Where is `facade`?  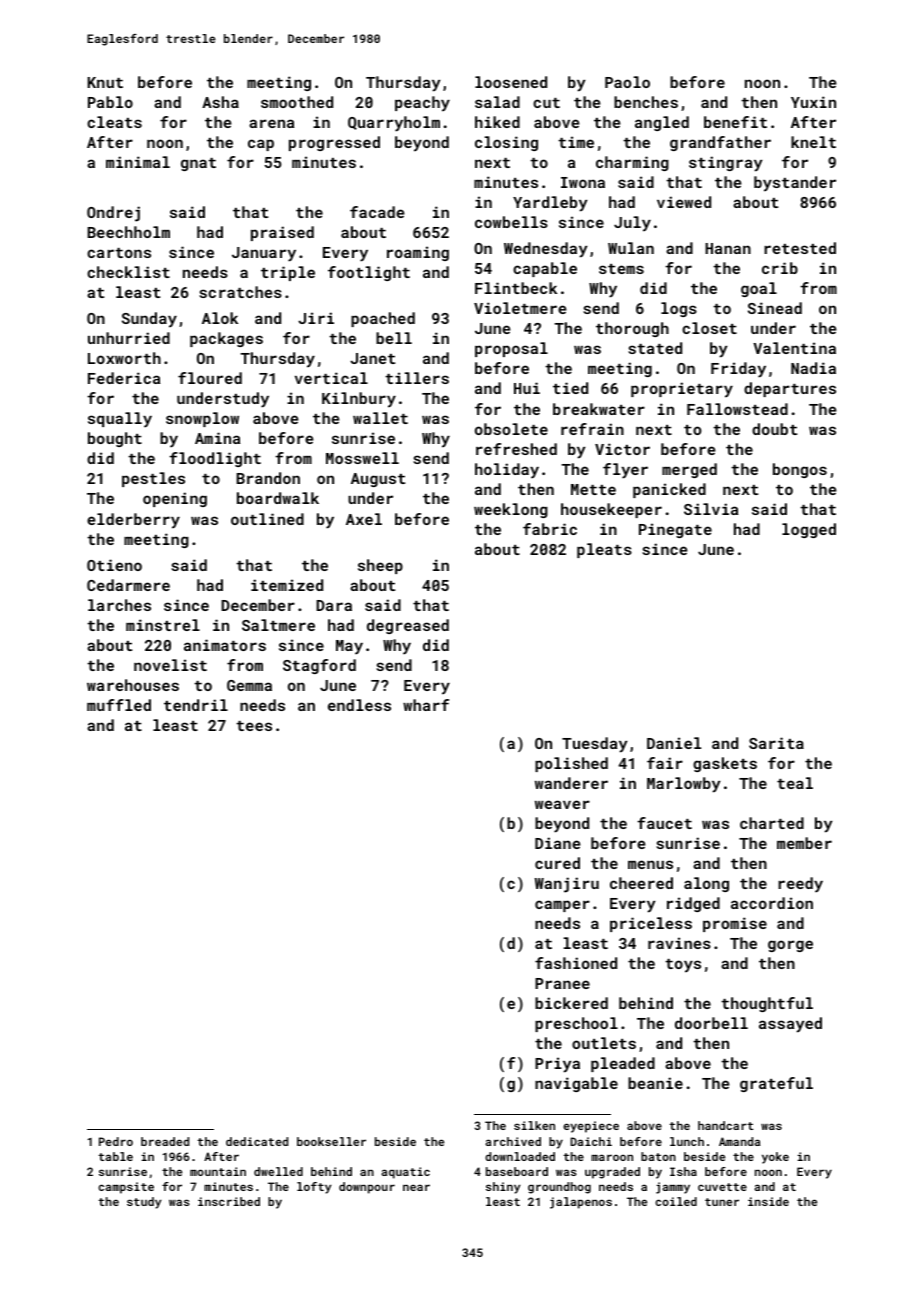
facade is located at coordinates (377, 212).
